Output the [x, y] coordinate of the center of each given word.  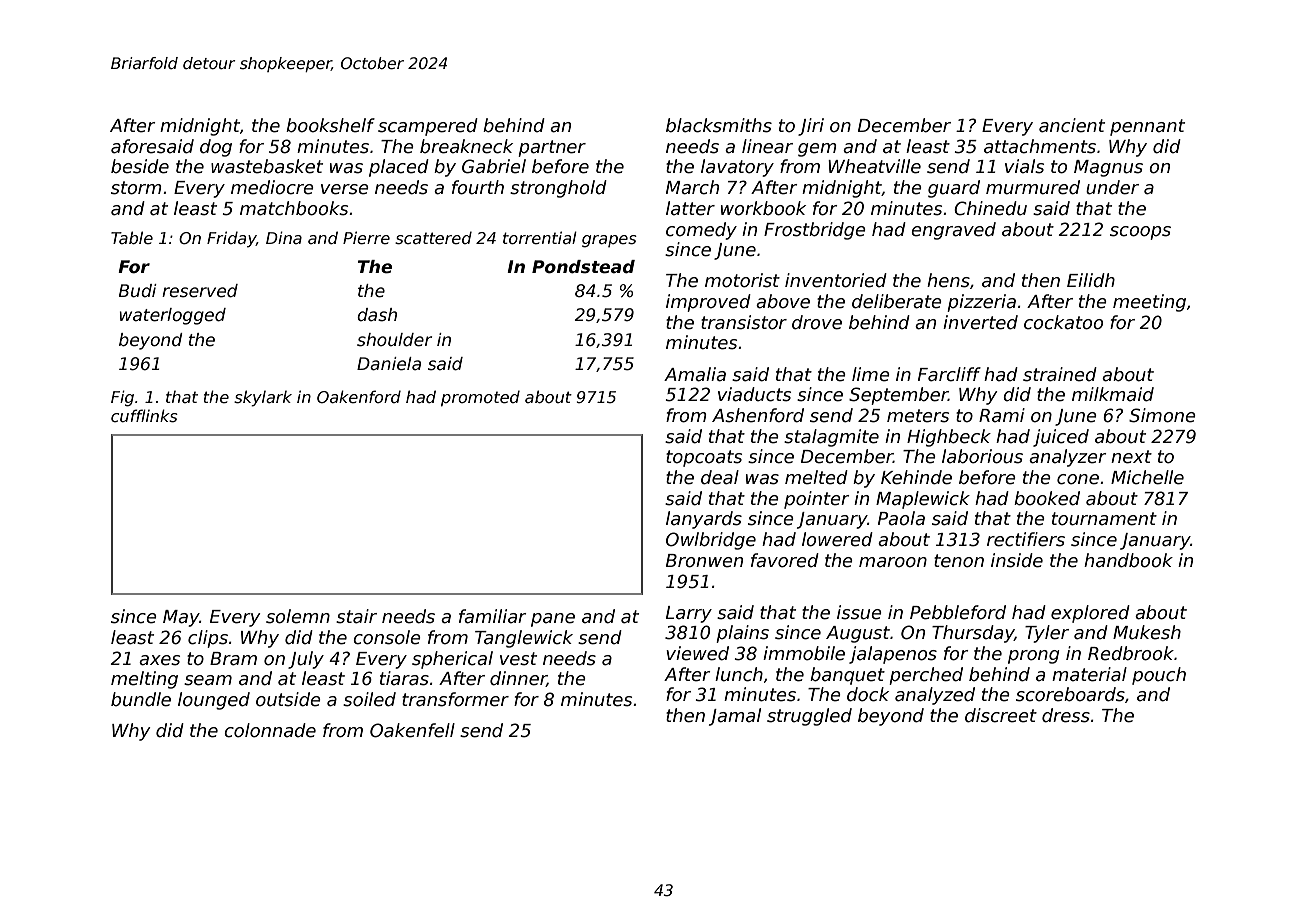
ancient [1072, 125]
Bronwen [704, 561]
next [1131, 457]
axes [159, 660]
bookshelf [330, 125]
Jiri [811, 127]
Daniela [389, 364]
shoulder [394, 340]
